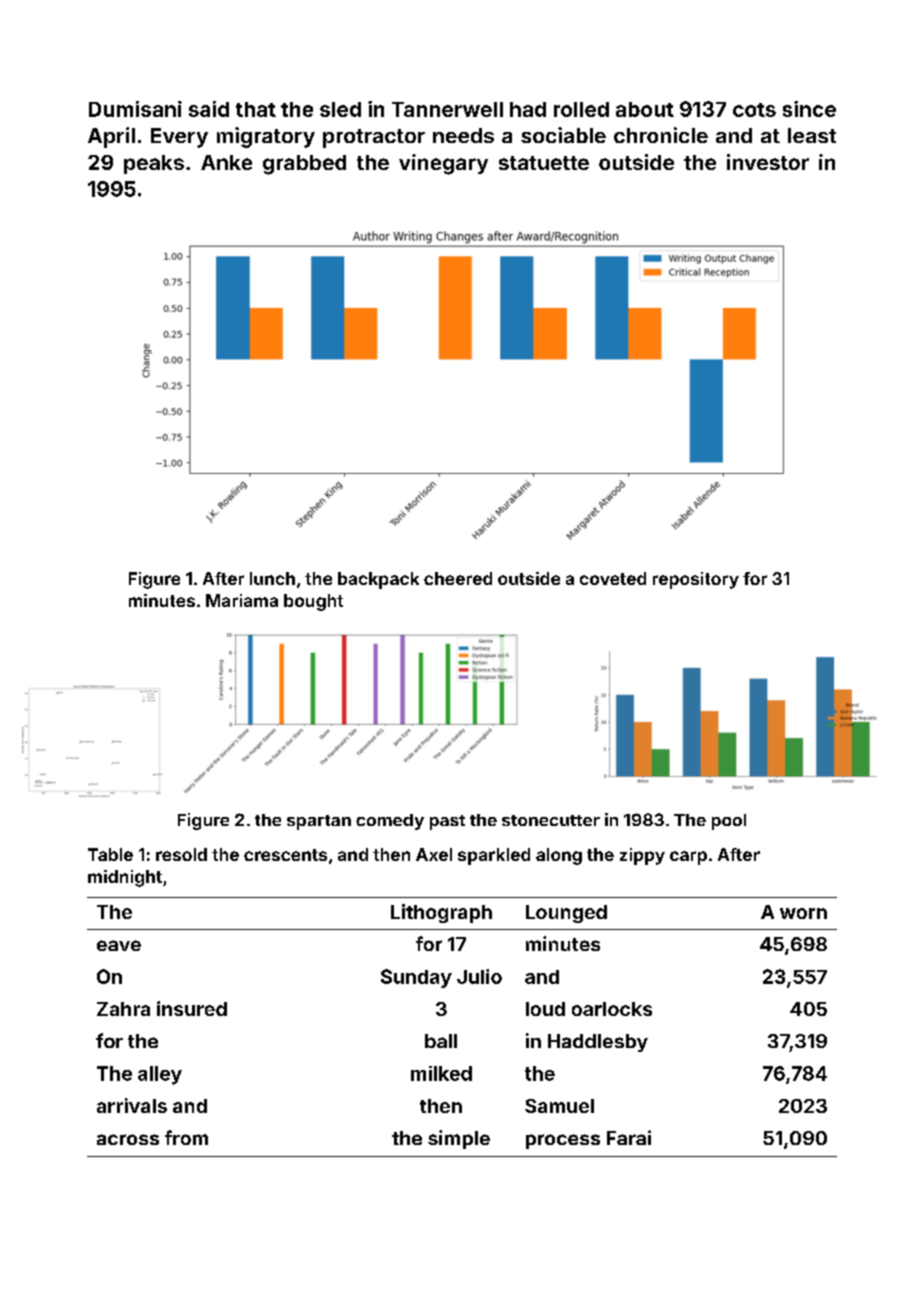 This page has width=924, height=1311. What do you see at coordinates (544, 163) in the page?
I see `statuette` at bounding box center [544, 163].
